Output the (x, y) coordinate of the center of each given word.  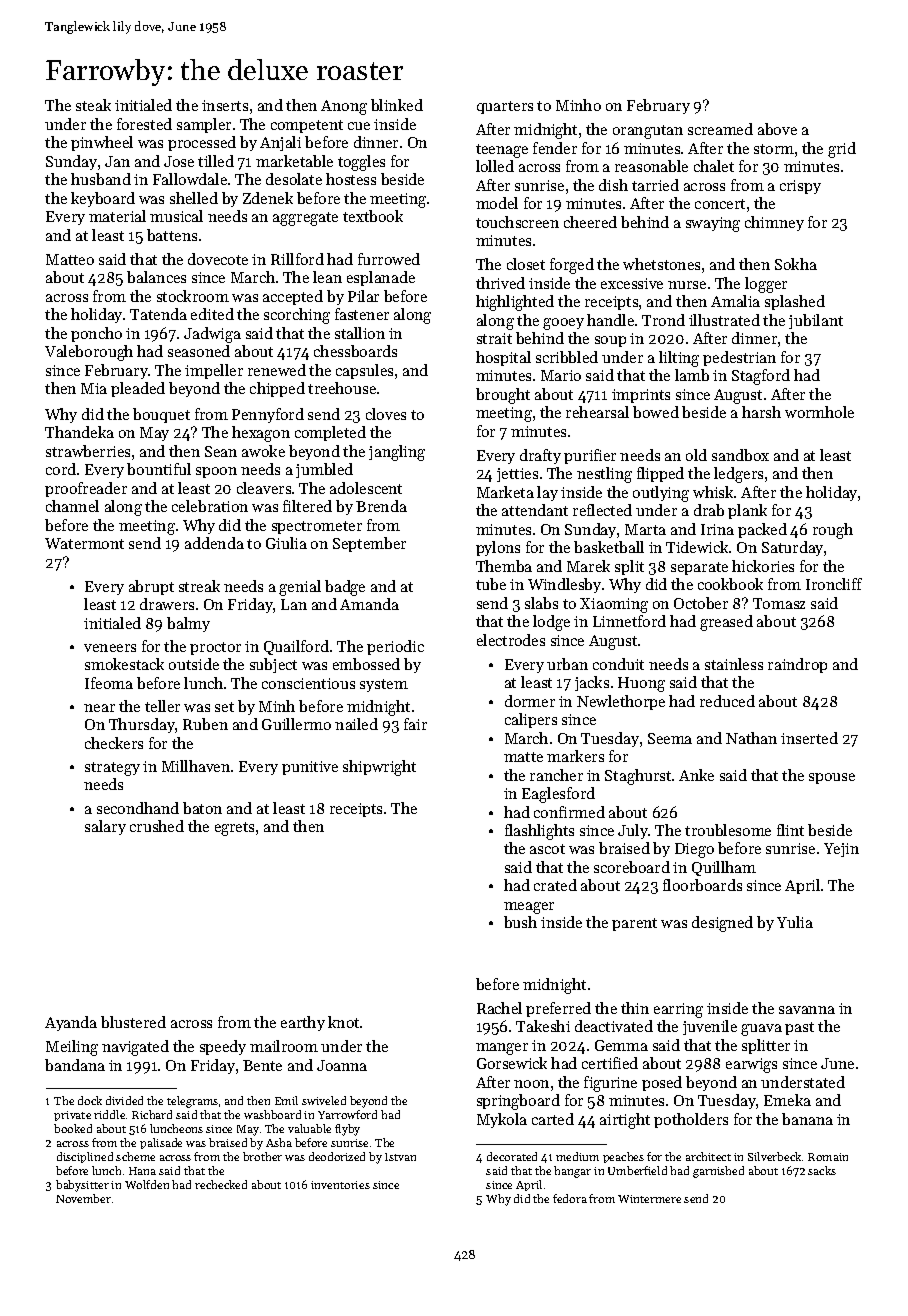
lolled (495, 166)
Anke (696, 775)
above (777, 129)
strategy (112, 769)
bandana (75, 1065)
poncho (96, 334)
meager (529, 908)
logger (766, 285)
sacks (822, 1170)
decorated (512, 1156)
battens (172, 235)
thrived (500, 283)
